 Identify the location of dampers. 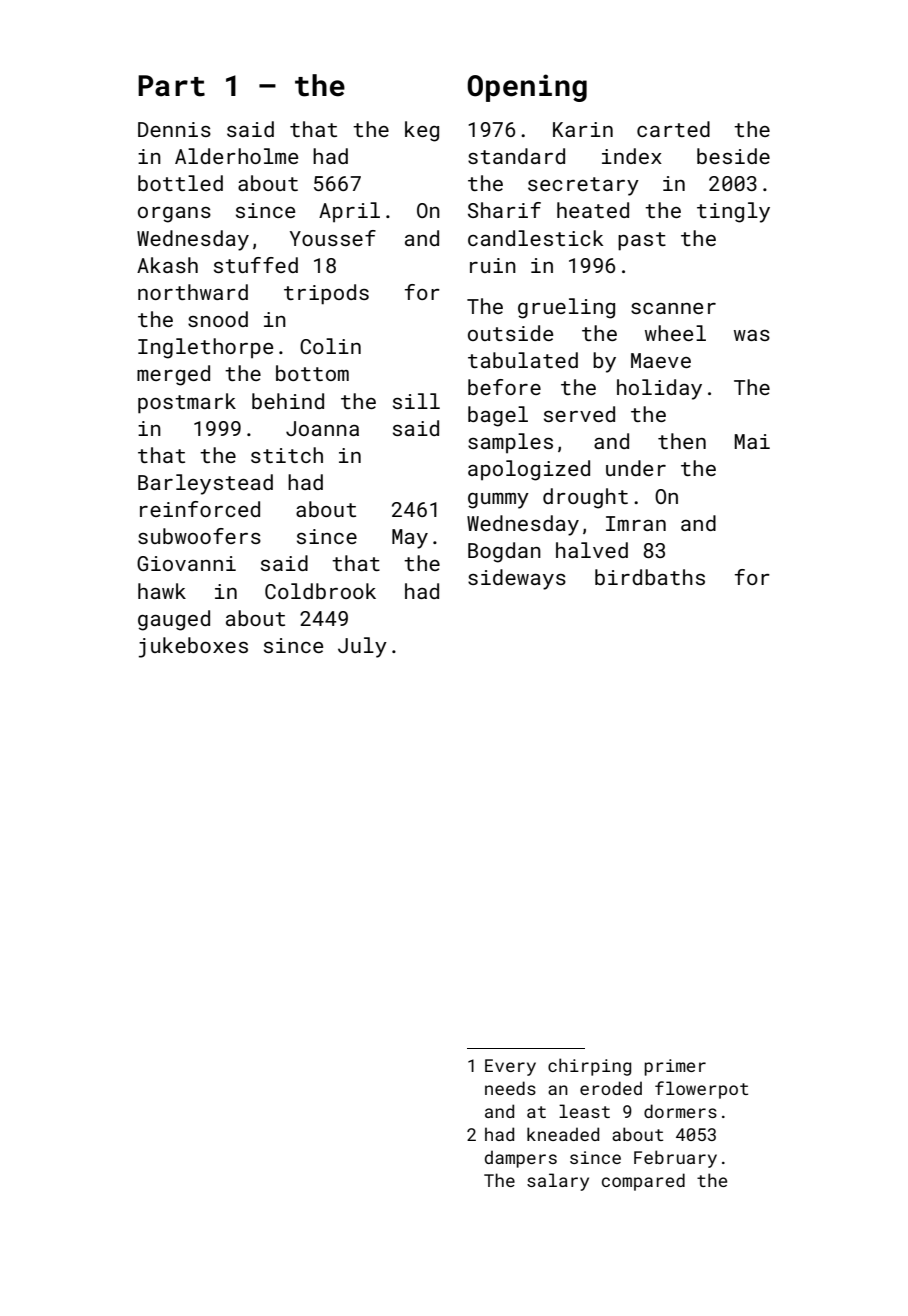
(521, 1159).
